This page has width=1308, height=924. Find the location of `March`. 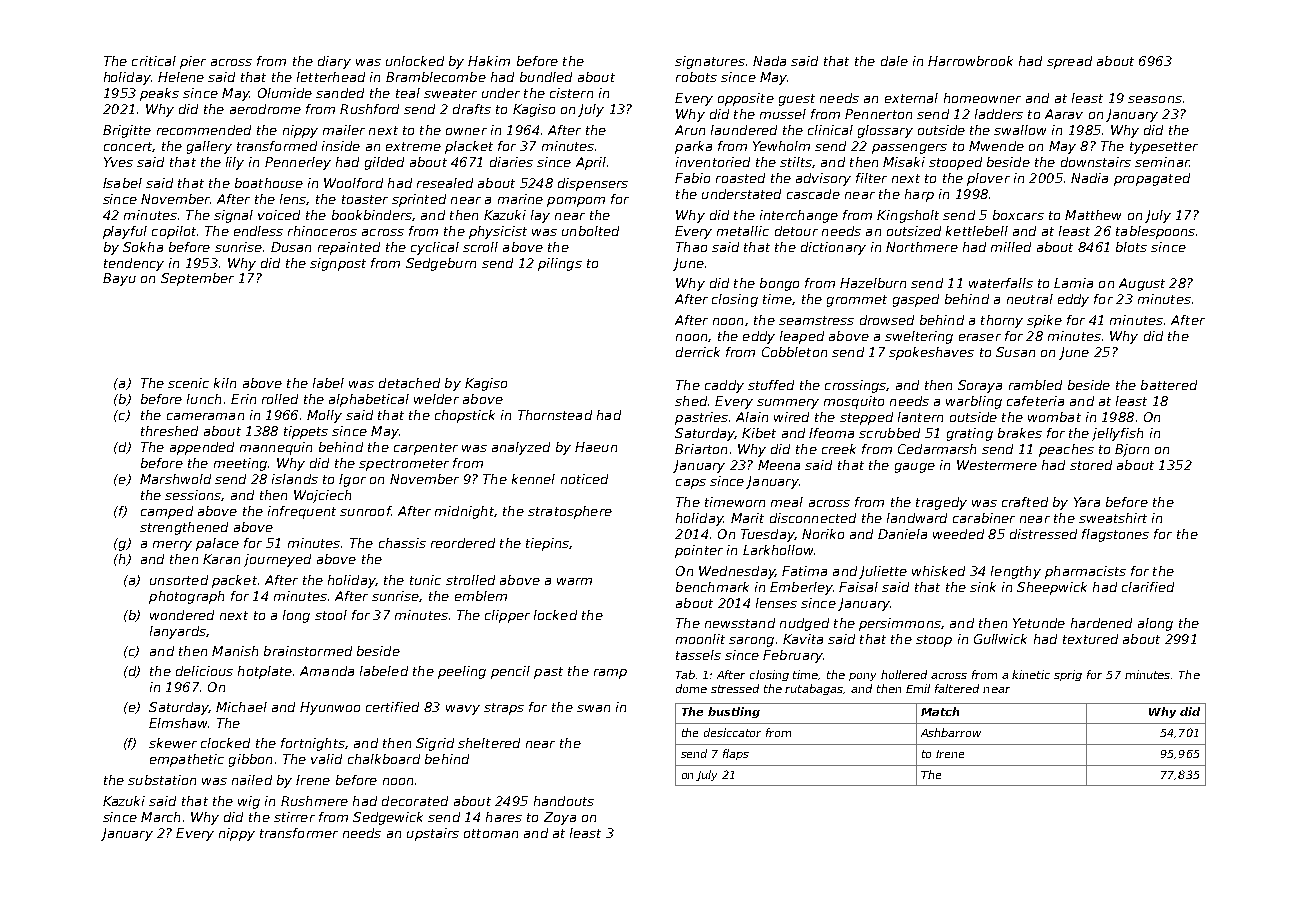

March is located at coordinates (160, 817).
